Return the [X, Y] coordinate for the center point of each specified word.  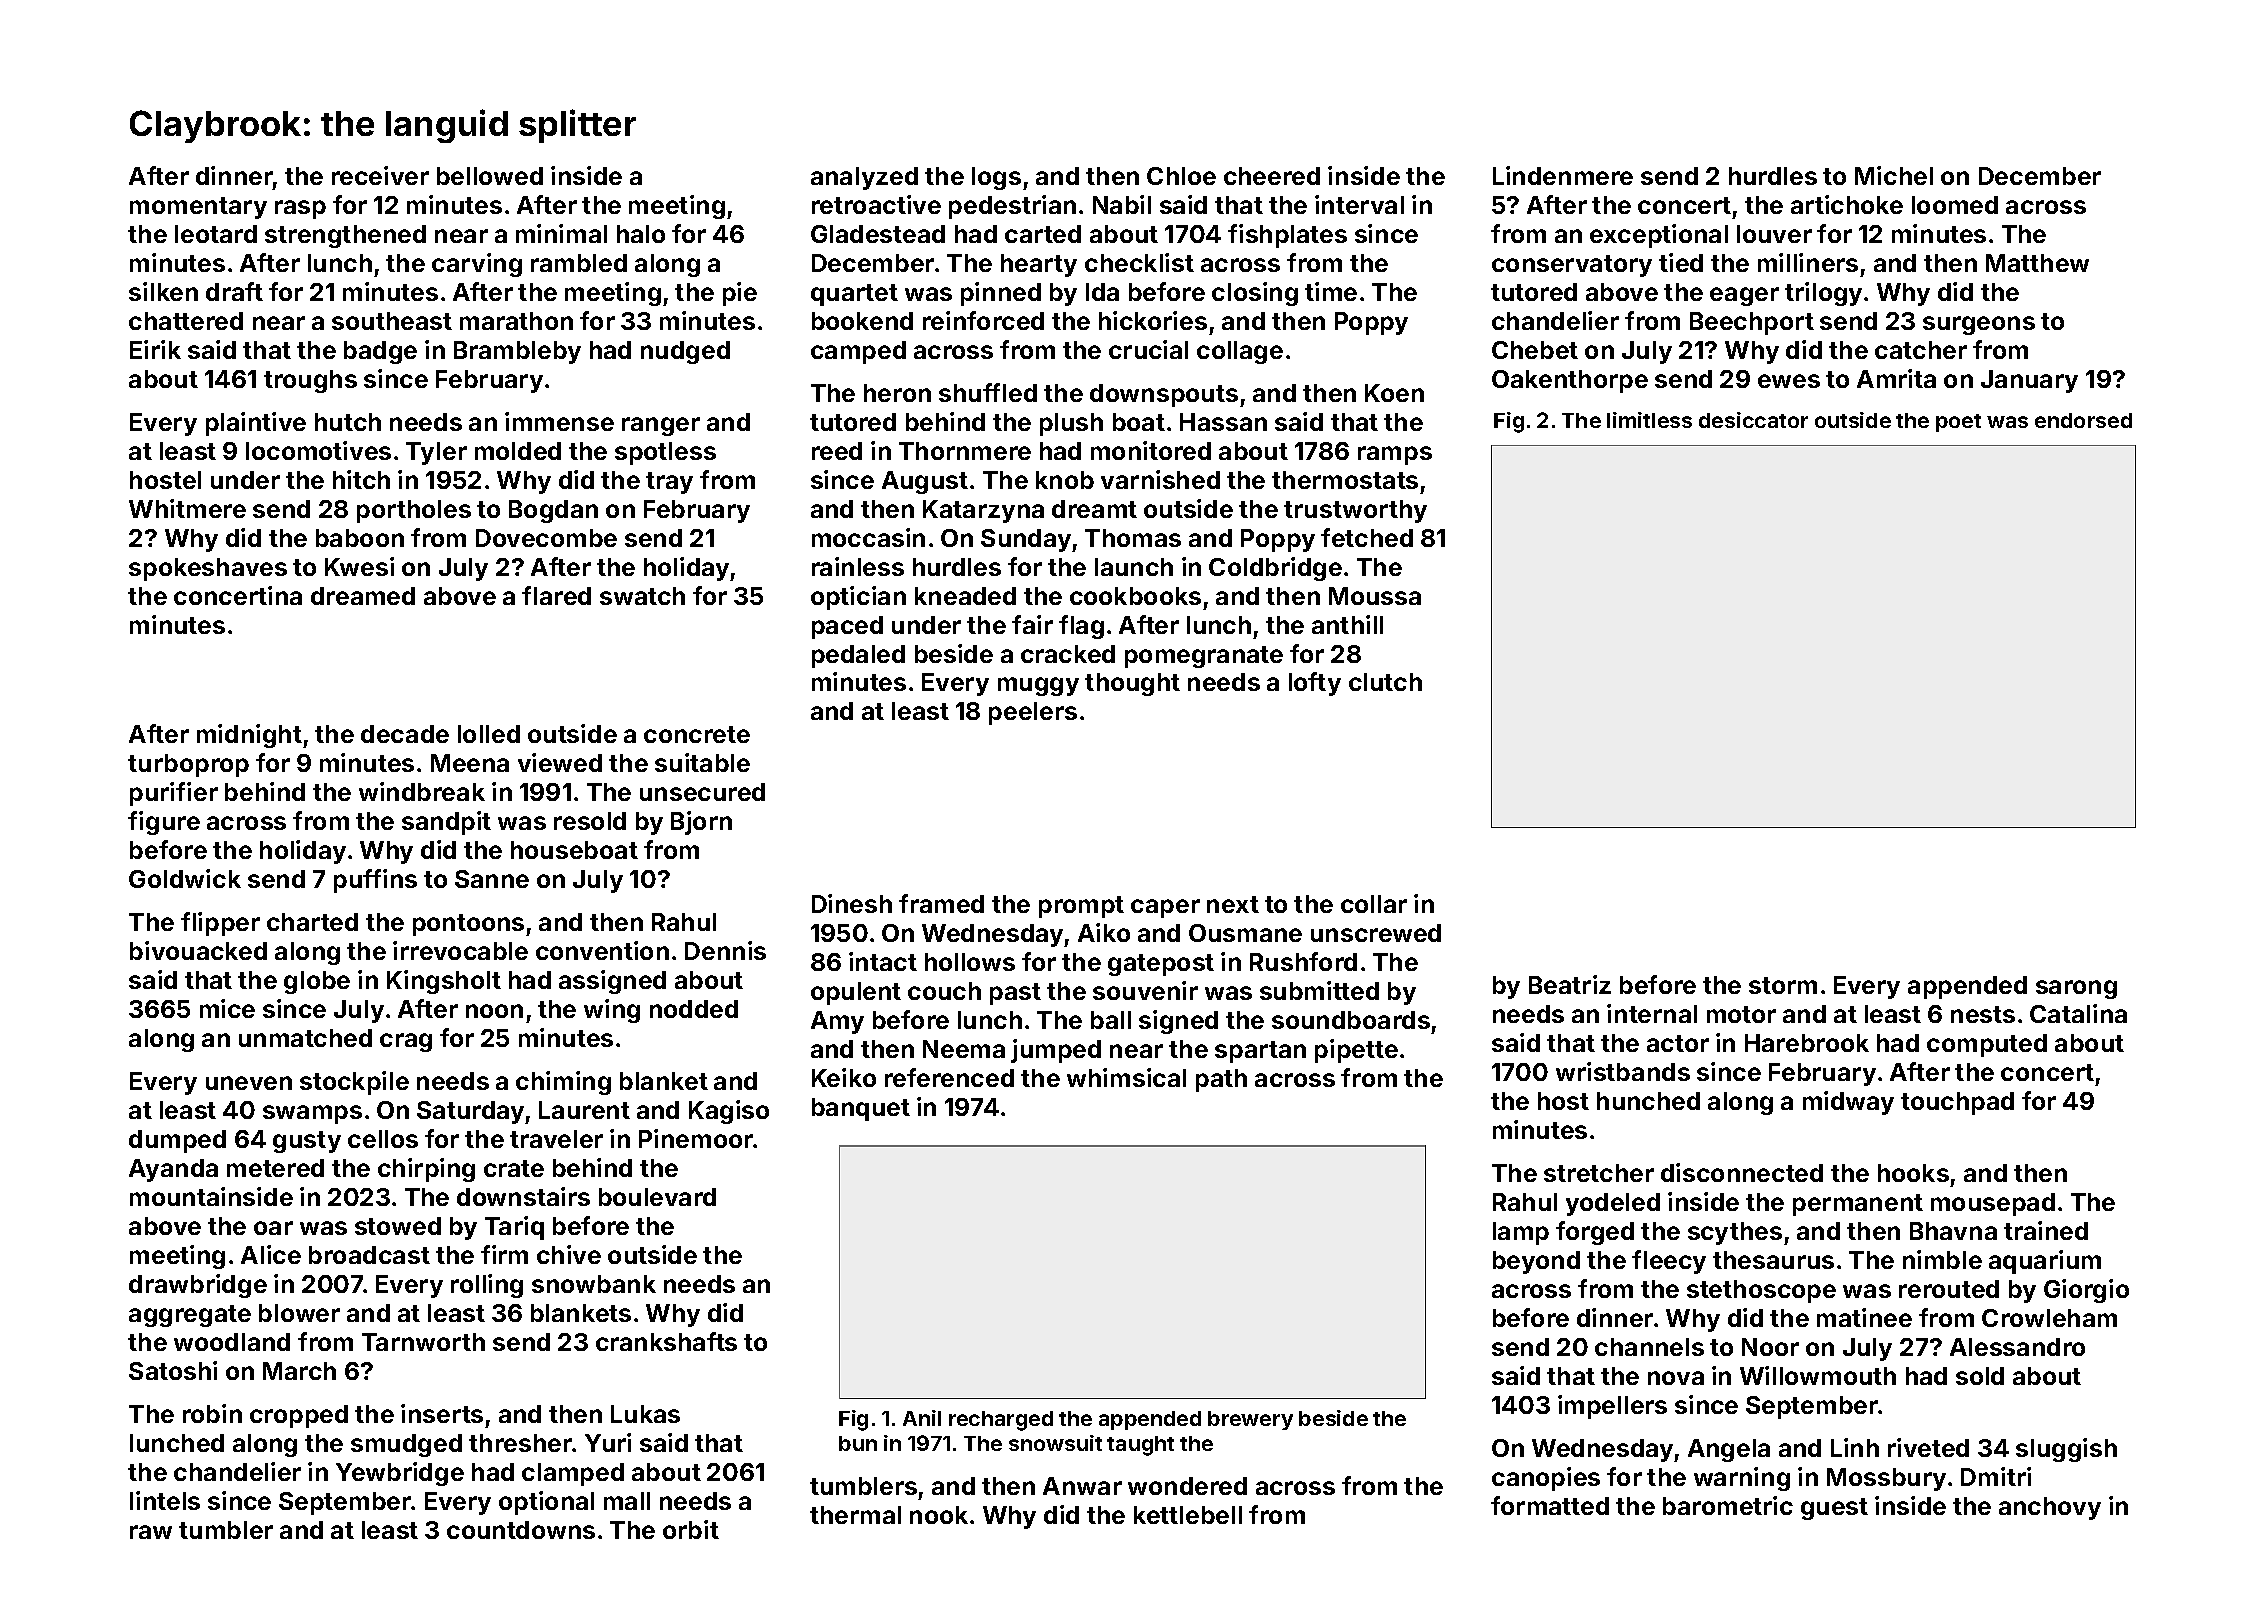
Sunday [1026, 540]
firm [504, 1254]
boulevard [657, 1197]
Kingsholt [444, 982]
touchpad [1957, 1103]
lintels [165, 1500]
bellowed [490, 176]
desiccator [1753, 420]
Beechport [1752, 323]
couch [944, 991]
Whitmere [187, 508]
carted [1043, 234]
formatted [1550, 1505]
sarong [2076, 989]
